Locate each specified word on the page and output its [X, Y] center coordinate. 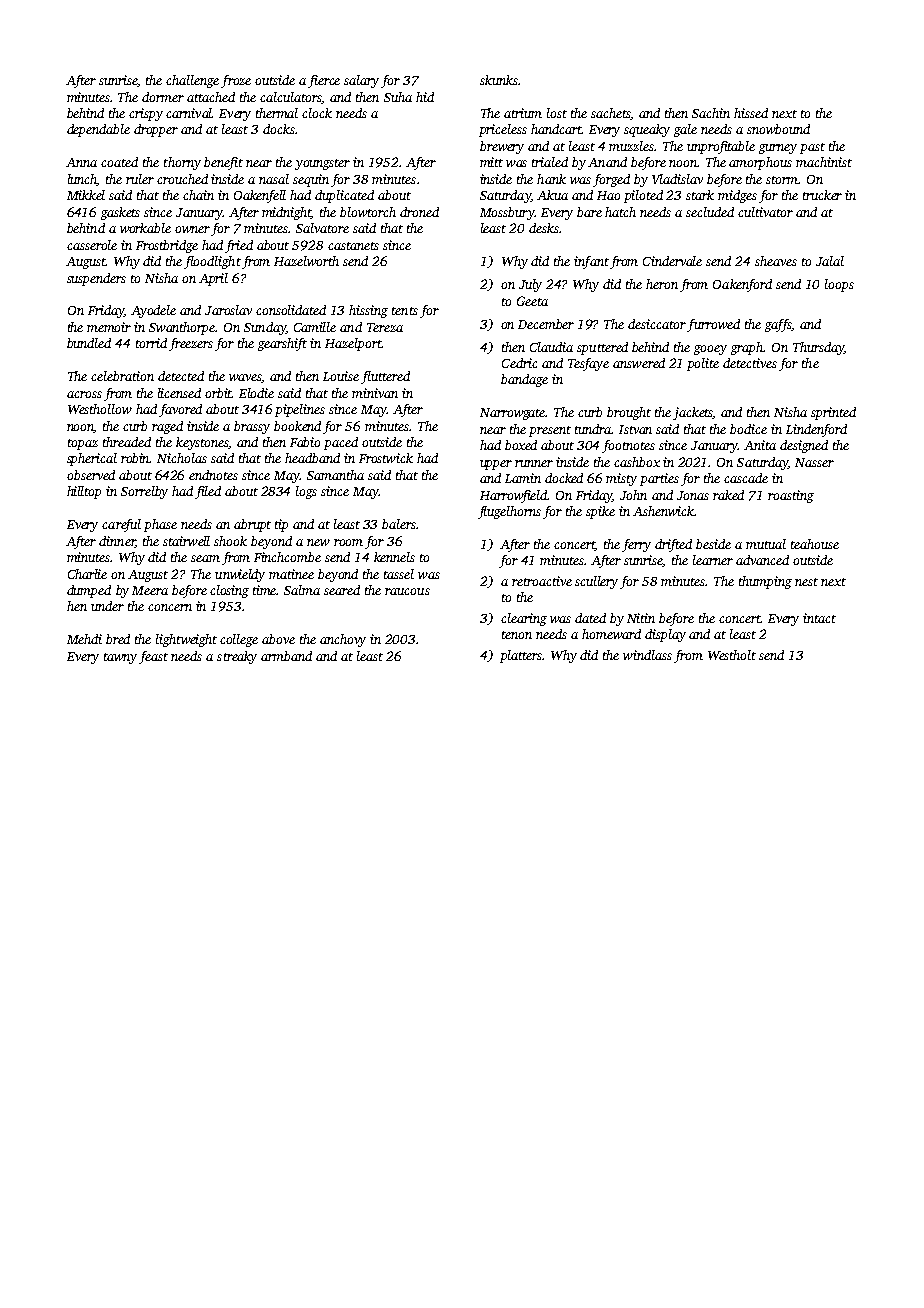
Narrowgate [513, 414]
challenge [192, 81]
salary [361, 81]
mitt [491, 162]
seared [342, 590]
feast [153, 657]
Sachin [711, 113]
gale [685, 130]
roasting [791, 496]
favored [180, 410]
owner [192, 229]
